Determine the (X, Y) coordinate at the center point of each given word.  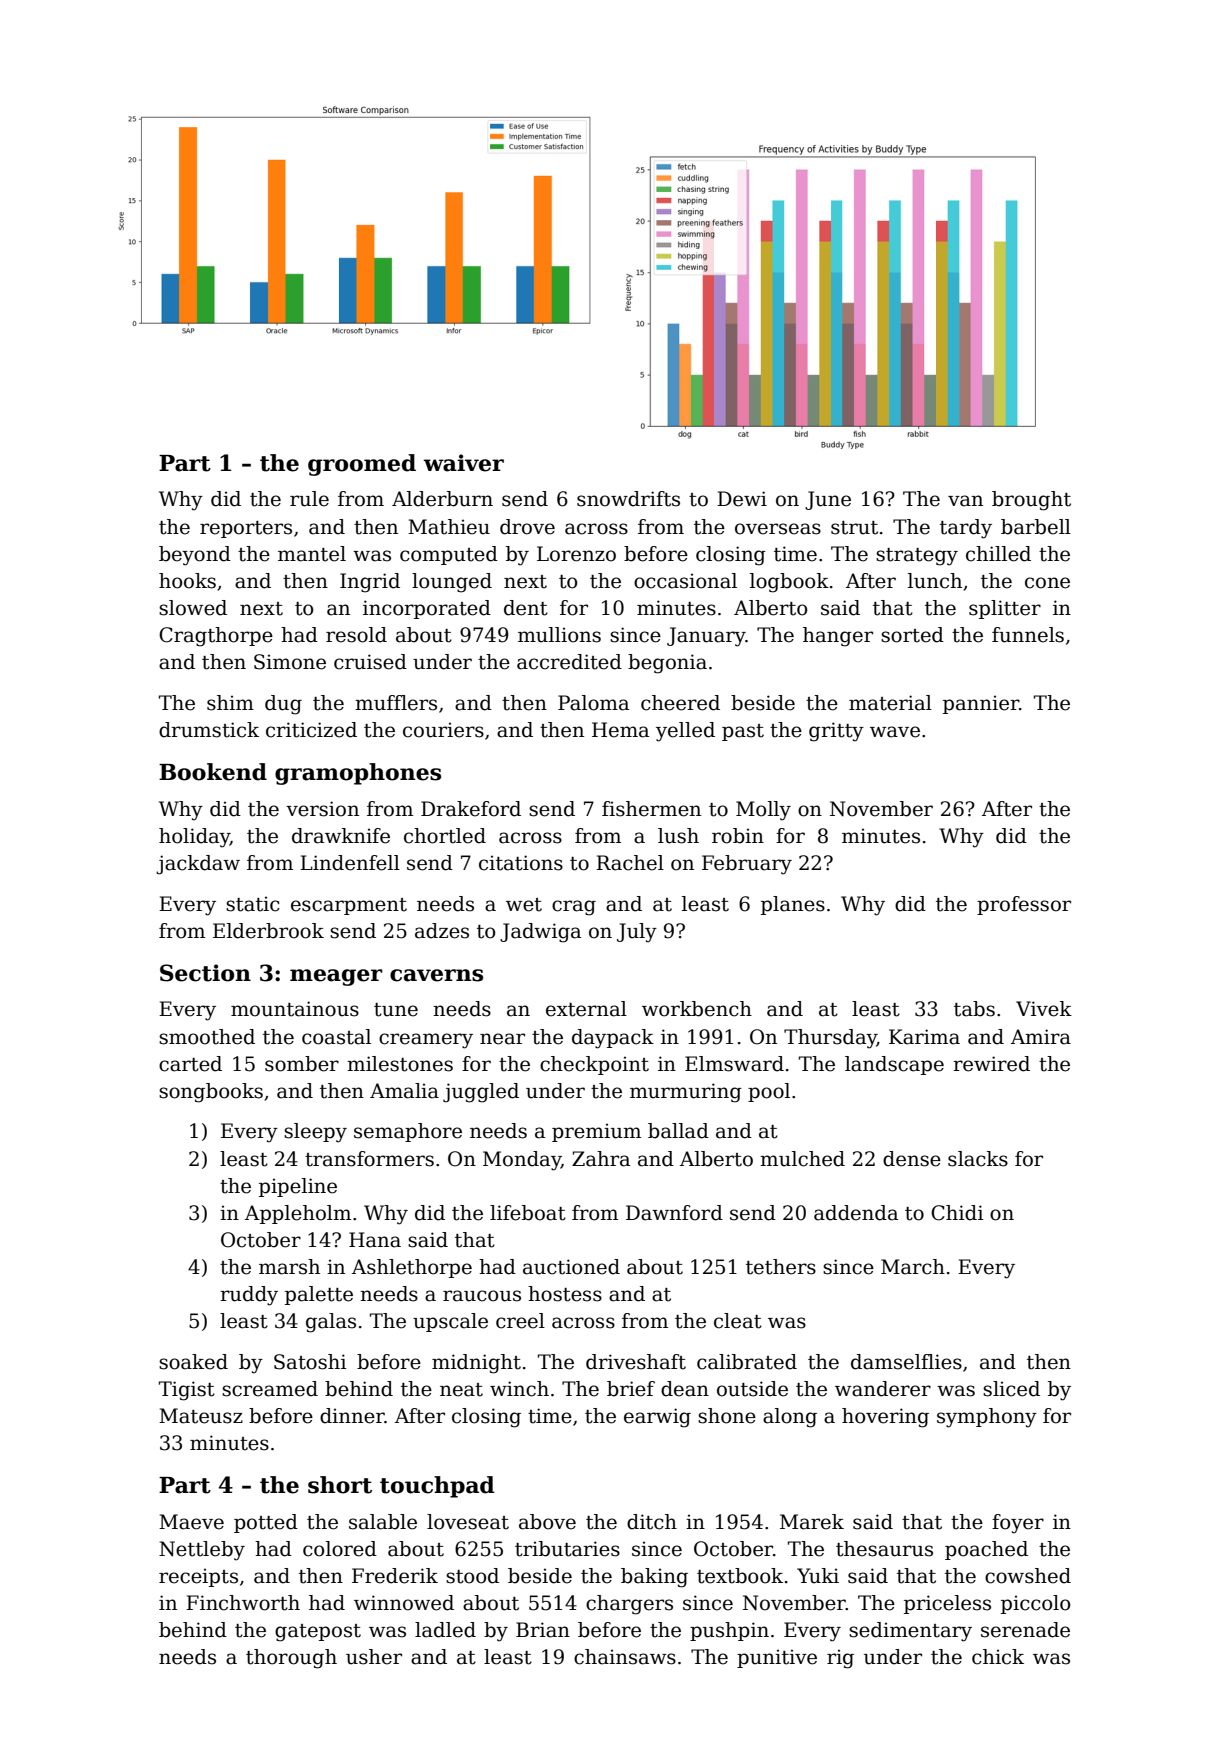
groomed (362, 465)
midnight (476, 1364)
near (502, 1039)
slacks (978, 1159)
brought (1031, 501)
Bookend (213, 772)
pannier (981, 704)
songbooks (211, 1093)
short (340, 1485)
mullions (559, 635)
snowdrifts (628, 499)
